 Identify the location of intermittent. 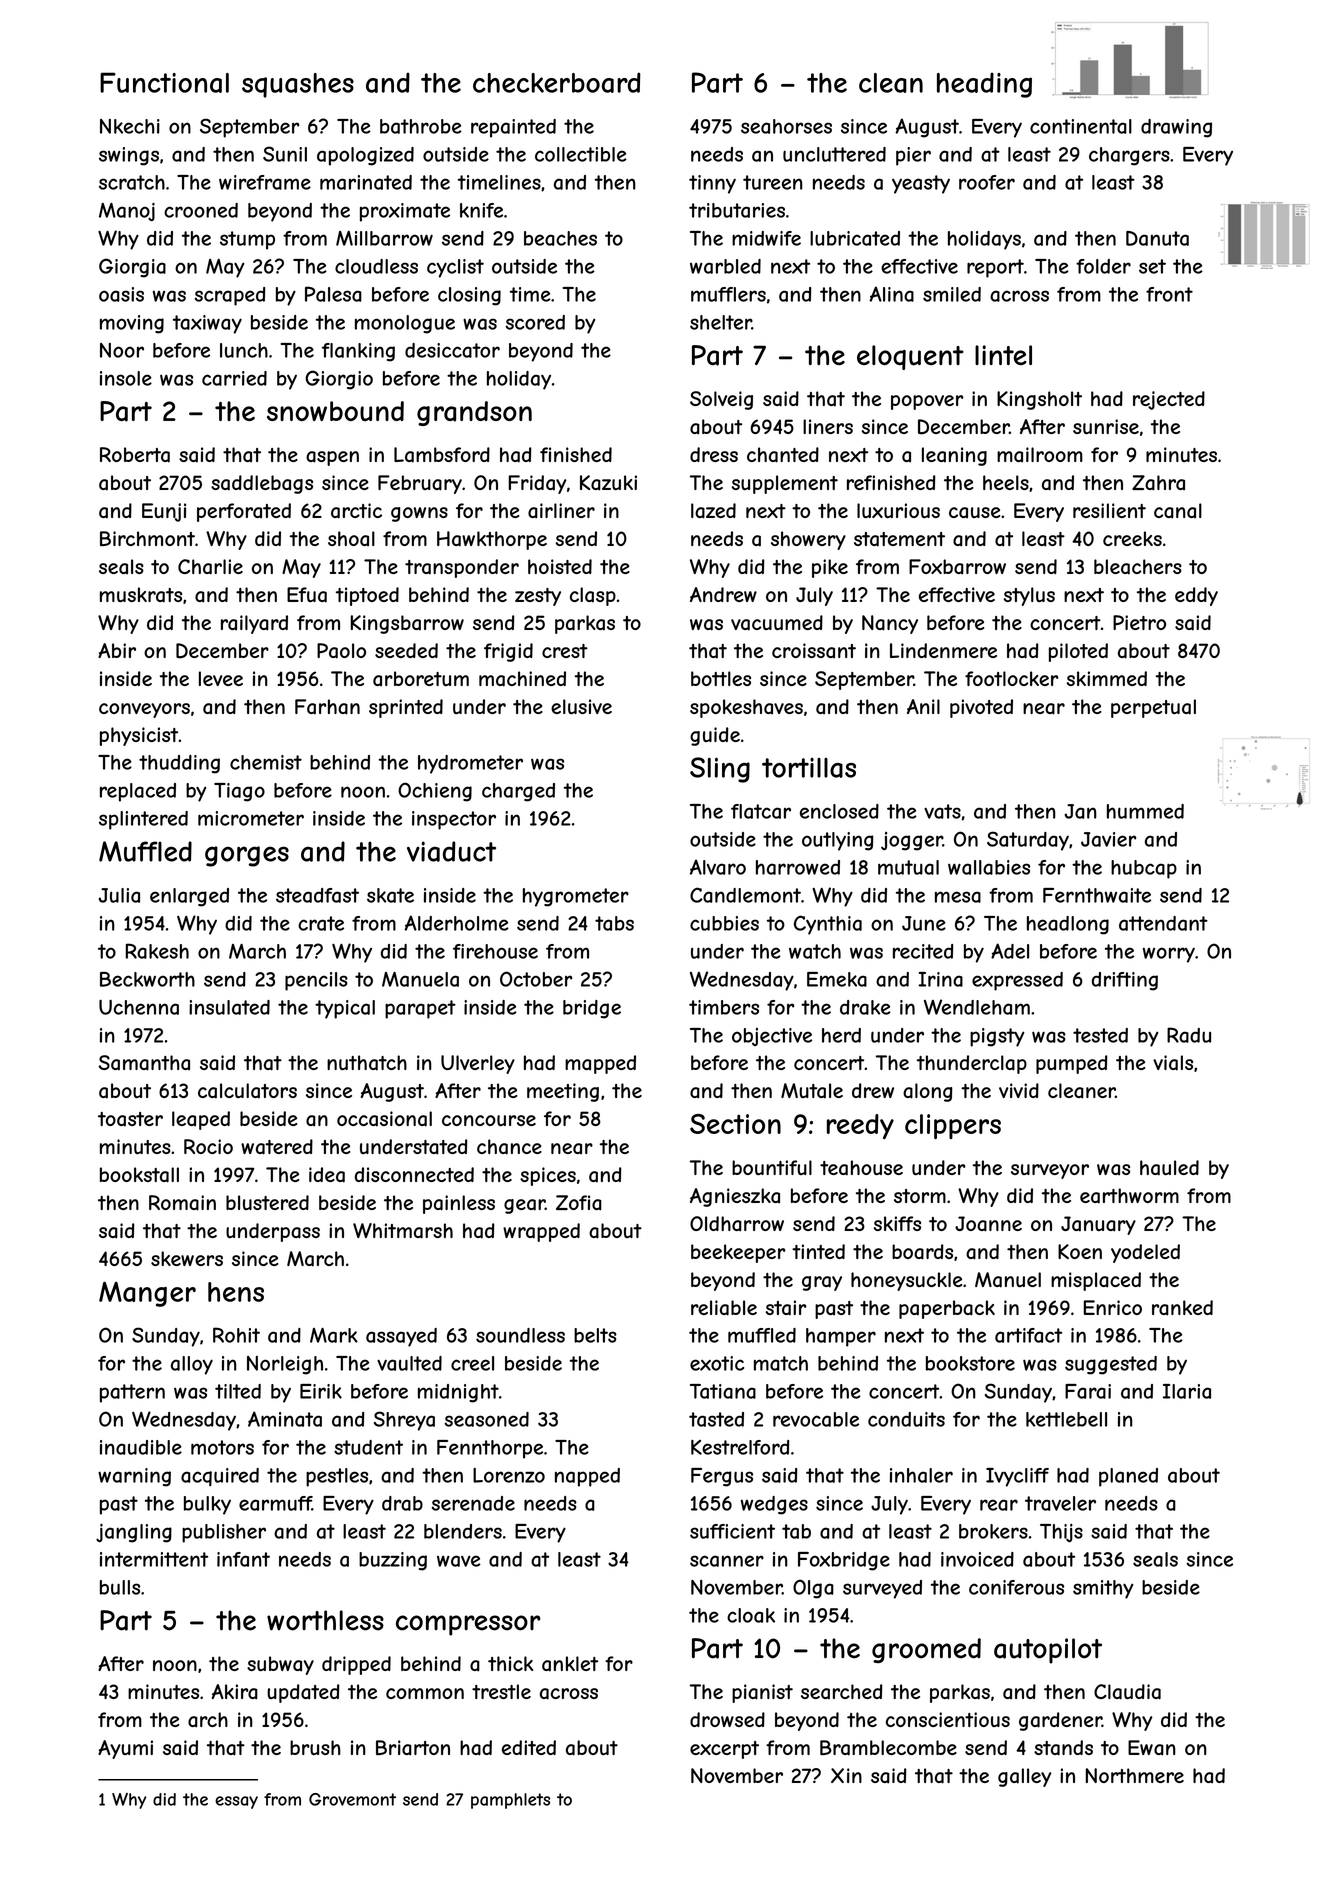
(154, 1559).
